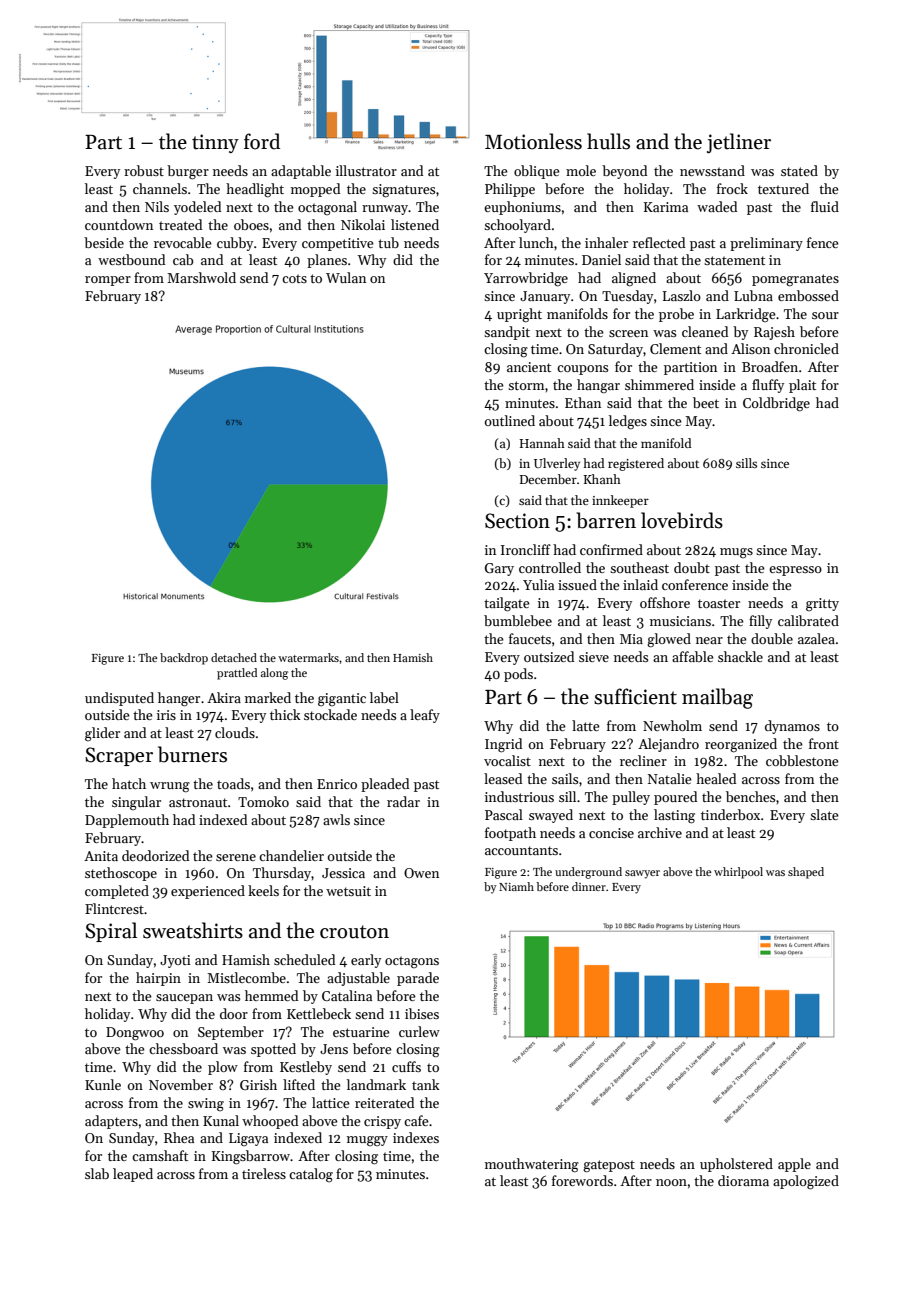 The image size is (924, 1314). What do you see at coordinates (361, 1032) in the document?
I see `estuarine` at bounding box center [361, 1032].
